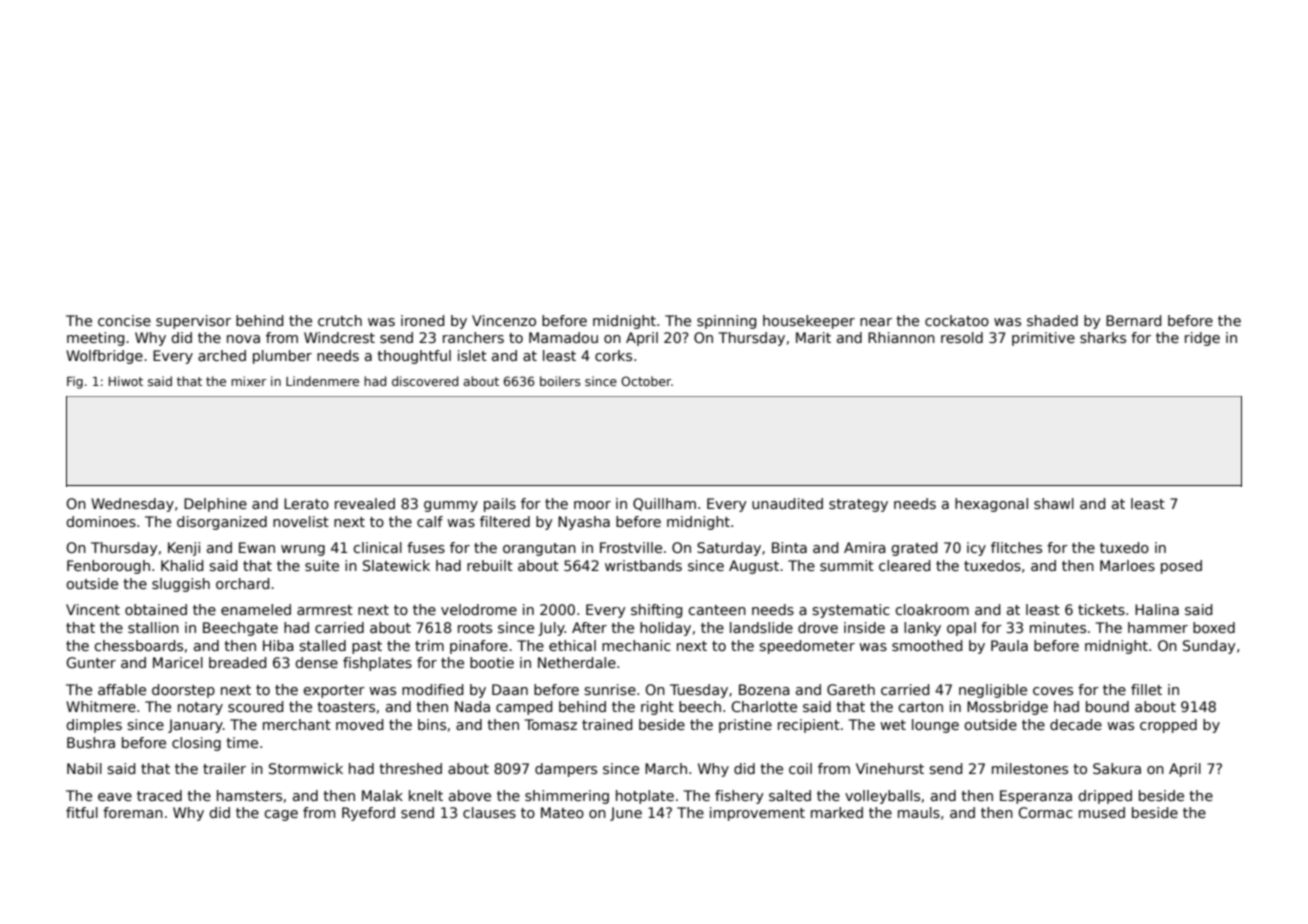  I want to click on Hiba, so click(278, 645).
